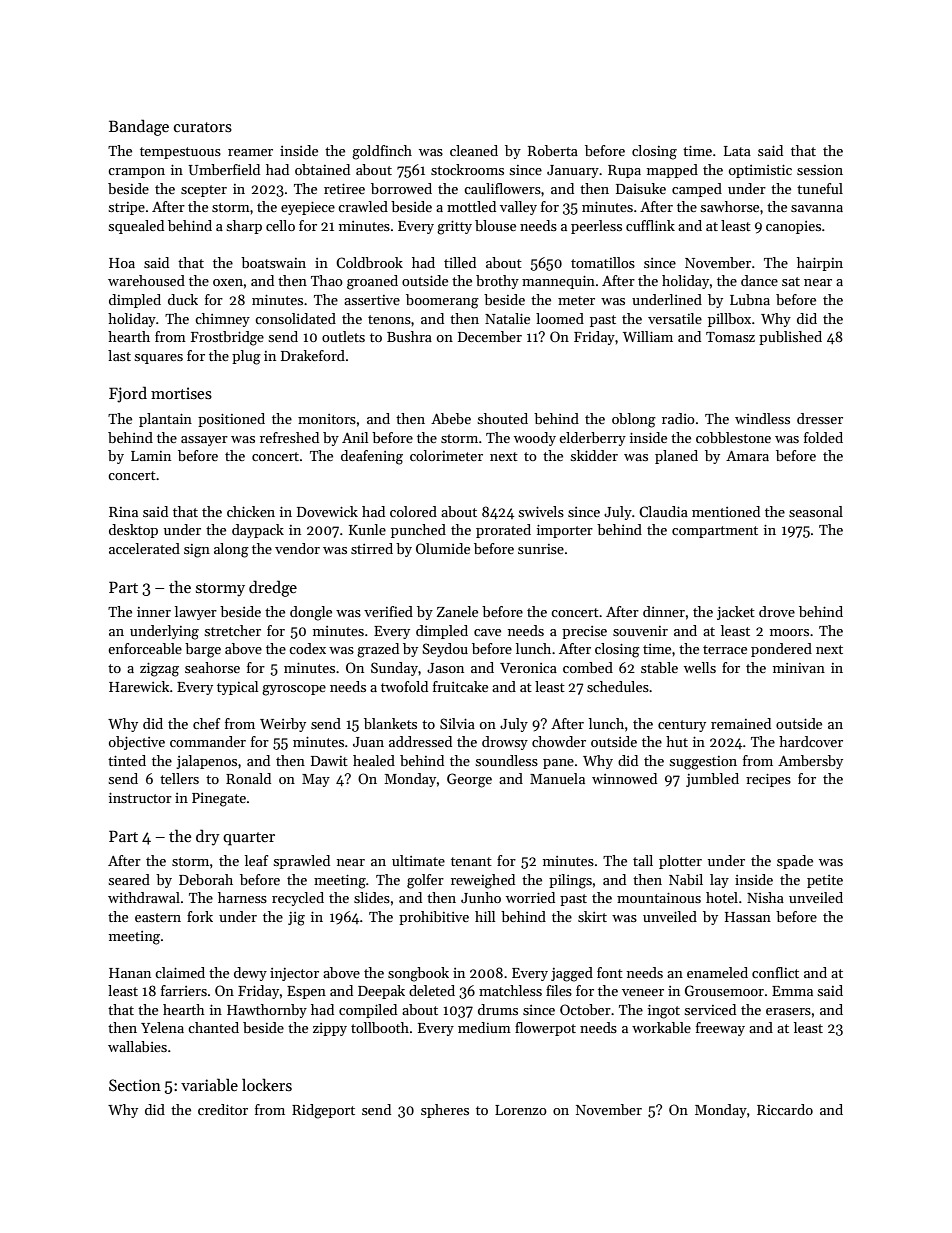 The image size is (952, 1233). What do you see at coordinates (454, 228) in the screenshot?
I see `gritty` at bounding box center [454, 228].
